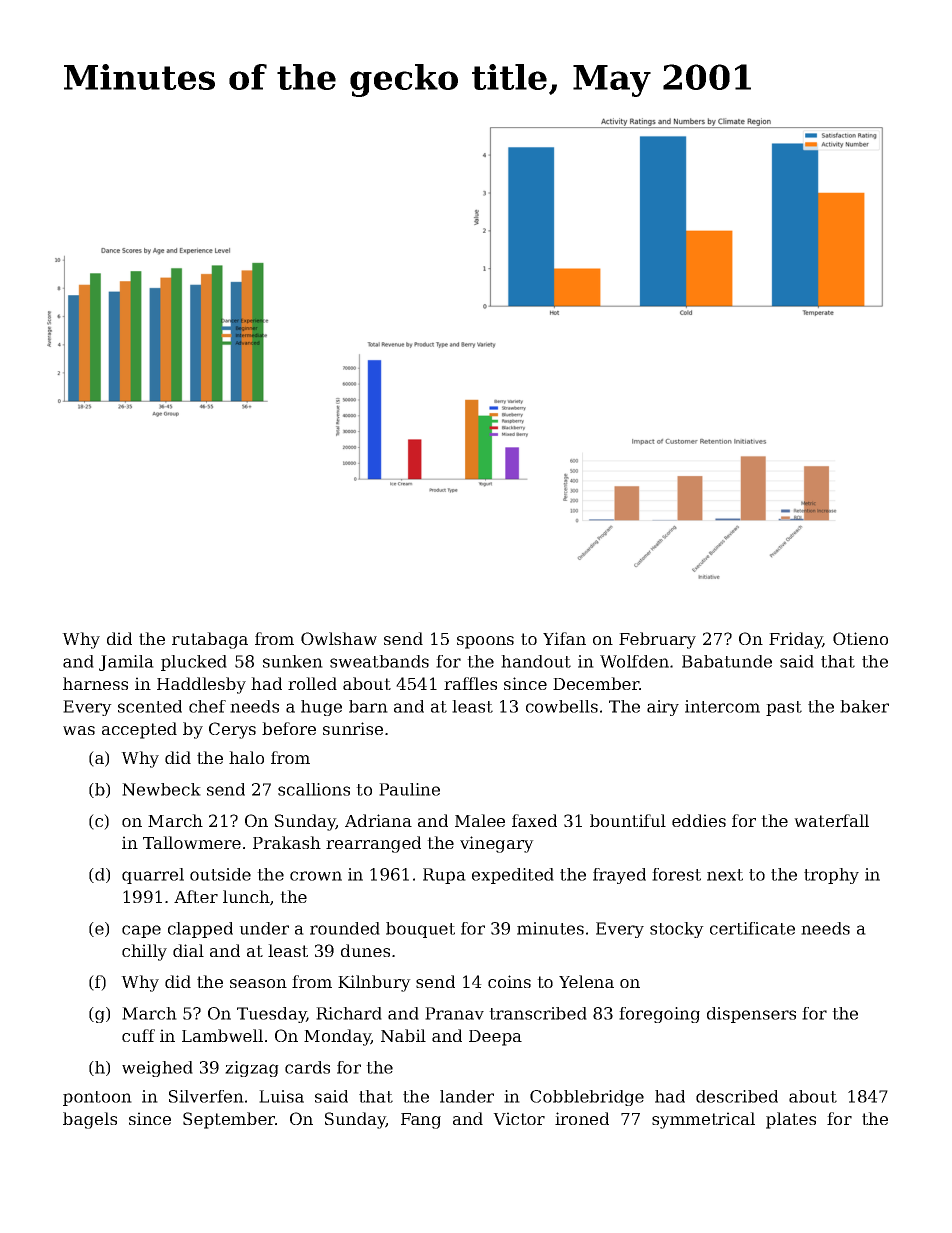 This image has width=952, height=1233. I want to click on dispensers, so click(751, 1015).
